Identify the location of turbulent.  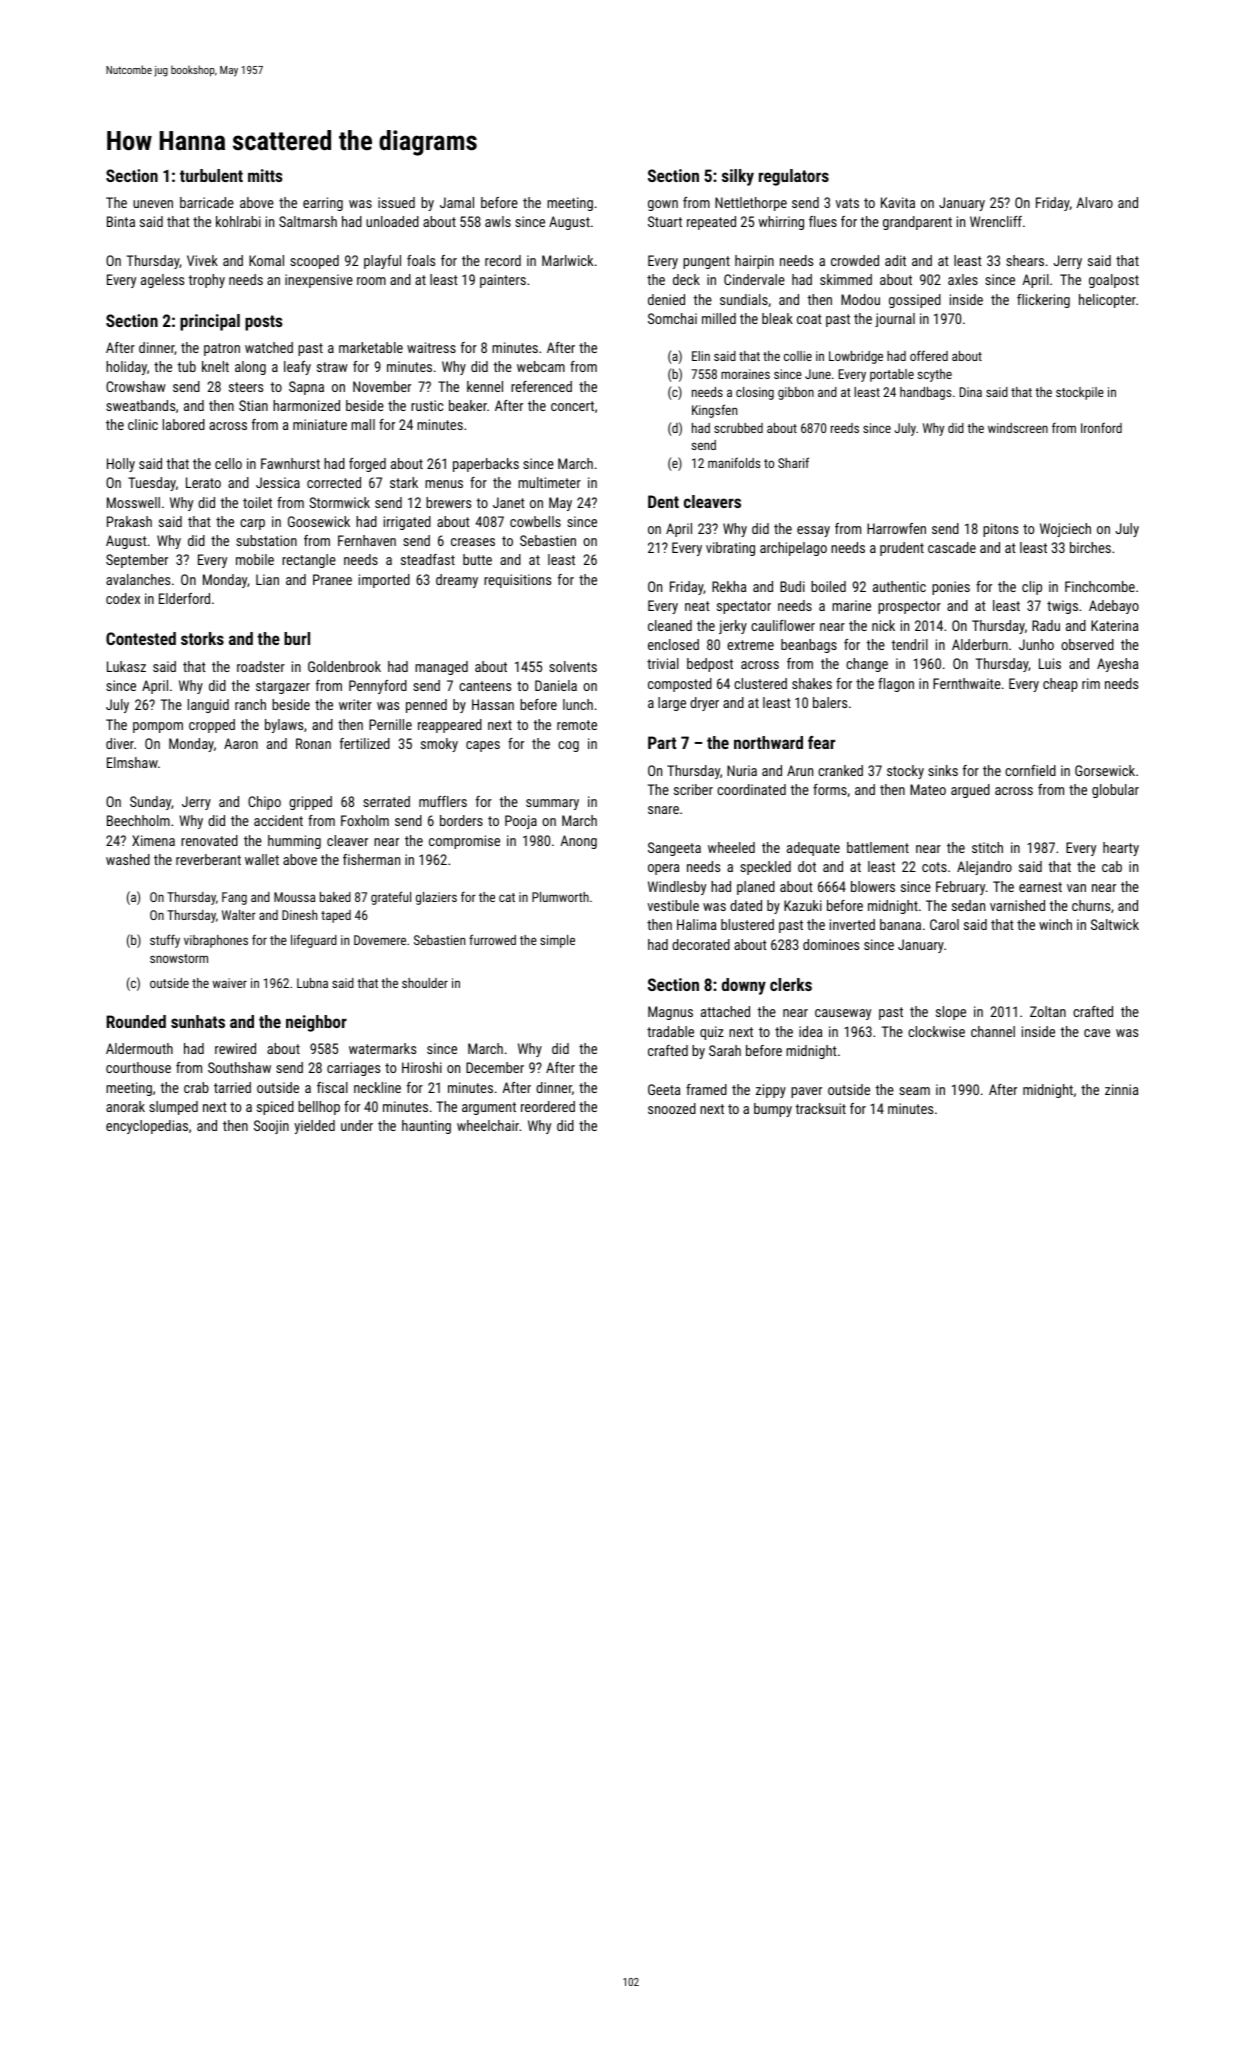
(211, 175).
